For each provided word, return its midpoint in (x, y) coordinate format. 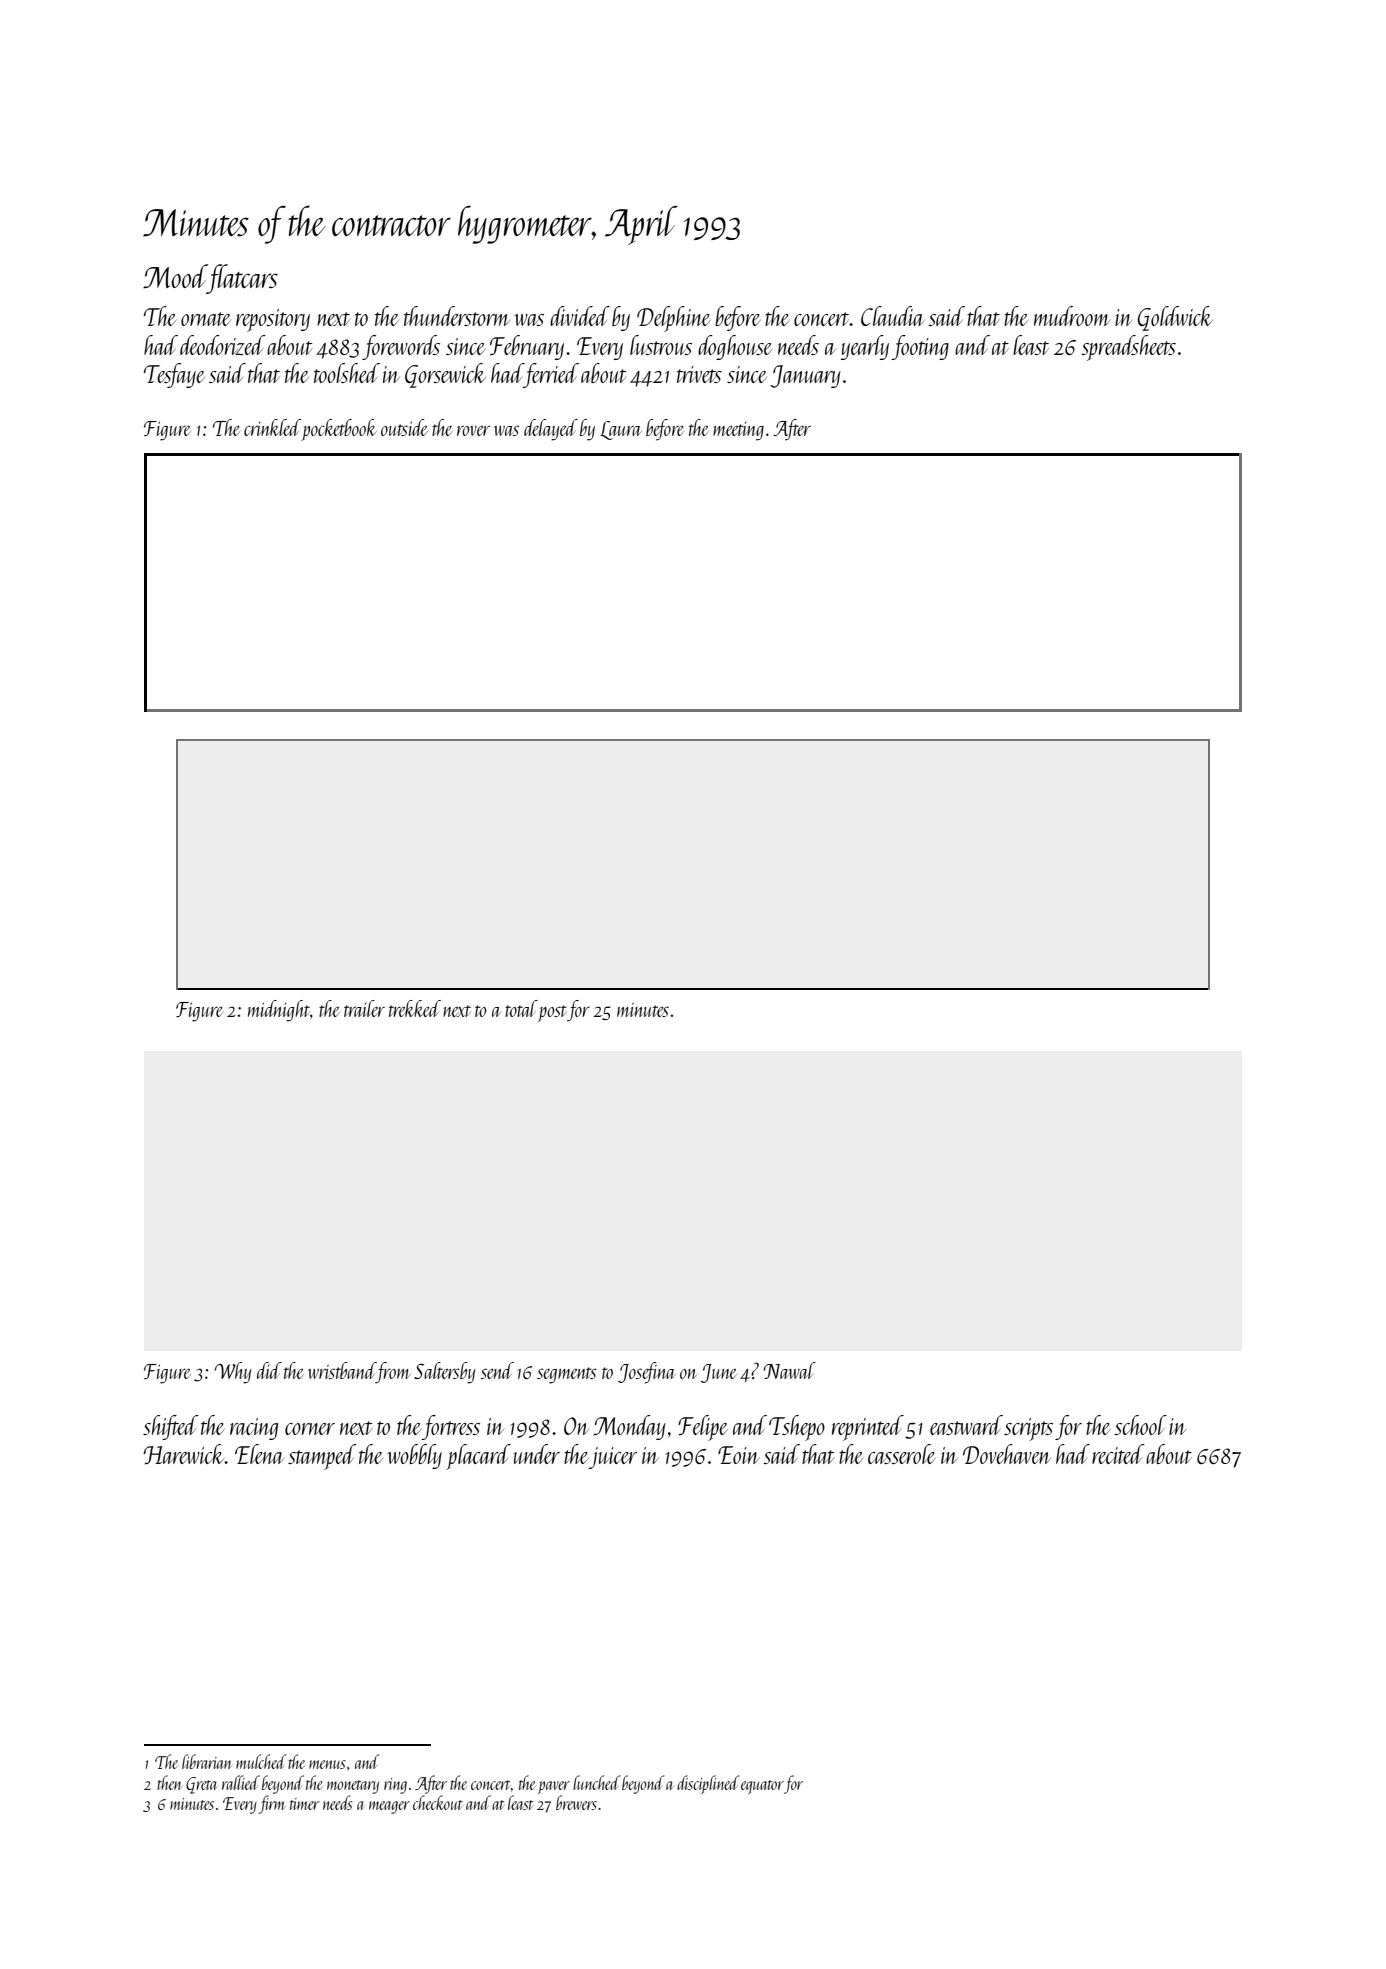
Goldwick (1175, 318)
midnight (279, 1011)
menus (327, 1764)
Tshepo (797, 1428)
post (552, 1013)
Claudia (892, 316)
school (1140, 1425)
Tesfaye (174, 375)
